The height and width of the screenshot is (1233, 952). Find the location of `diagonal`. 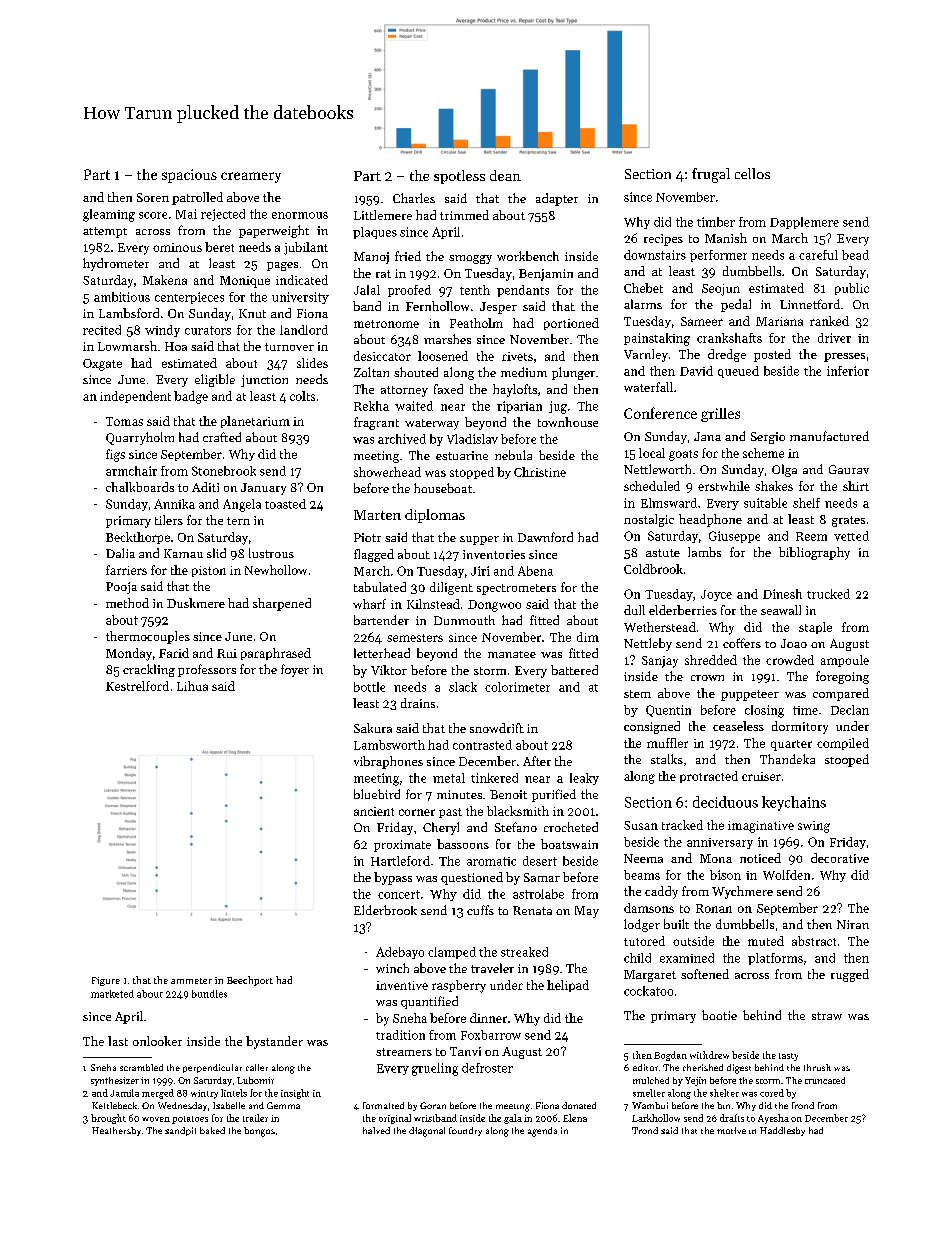

diagonal is located at coordinates (427, 1132).
